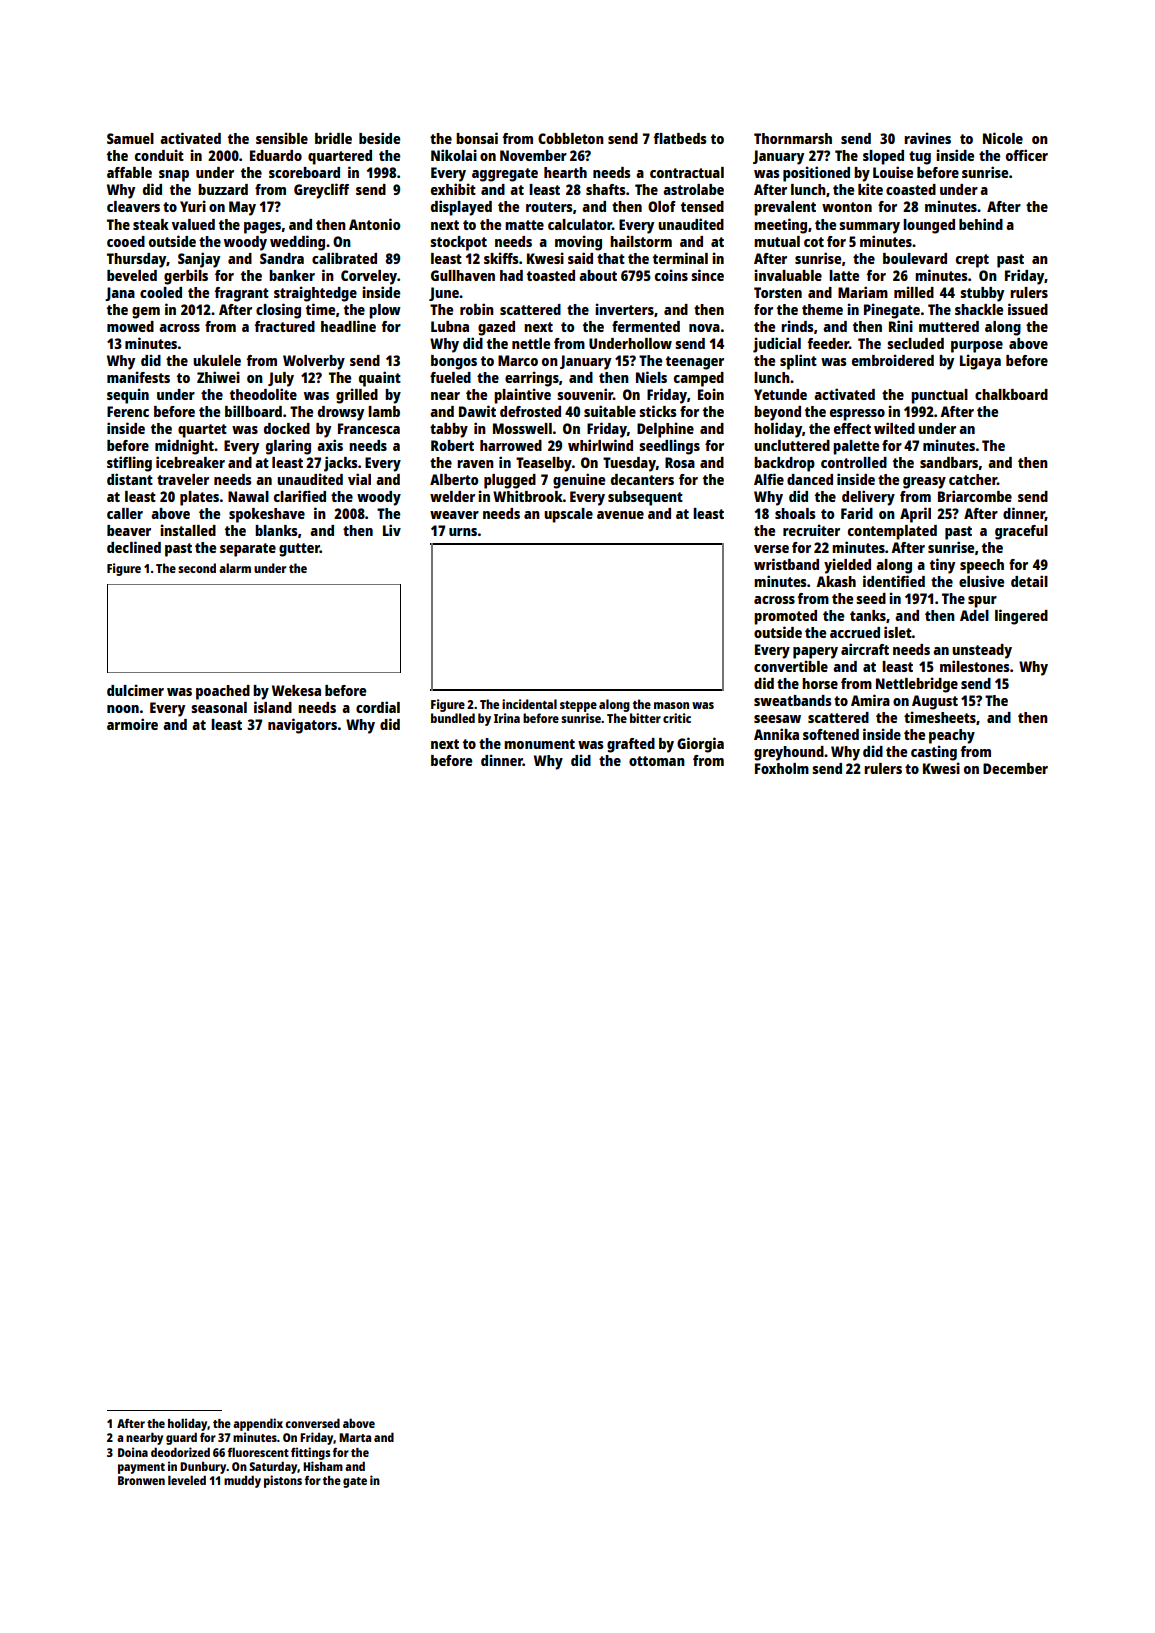  I want to click on Amira, so click(870, 700).
